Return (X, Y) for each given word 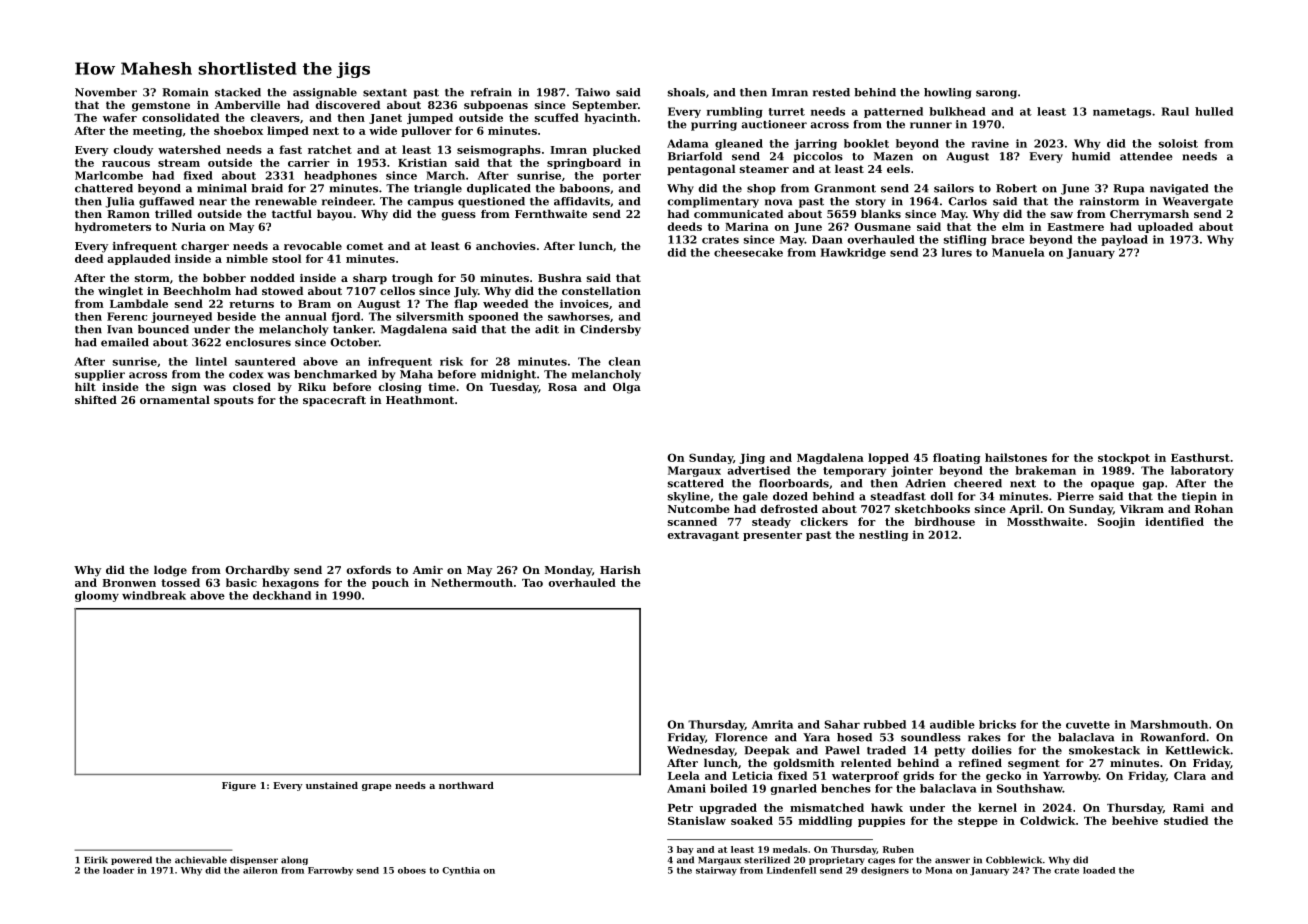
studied (1186, 820)
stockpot (1124, 458)
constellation (601, 290)
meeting (157, 131)
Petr (680, 808)
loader (118, 870)
